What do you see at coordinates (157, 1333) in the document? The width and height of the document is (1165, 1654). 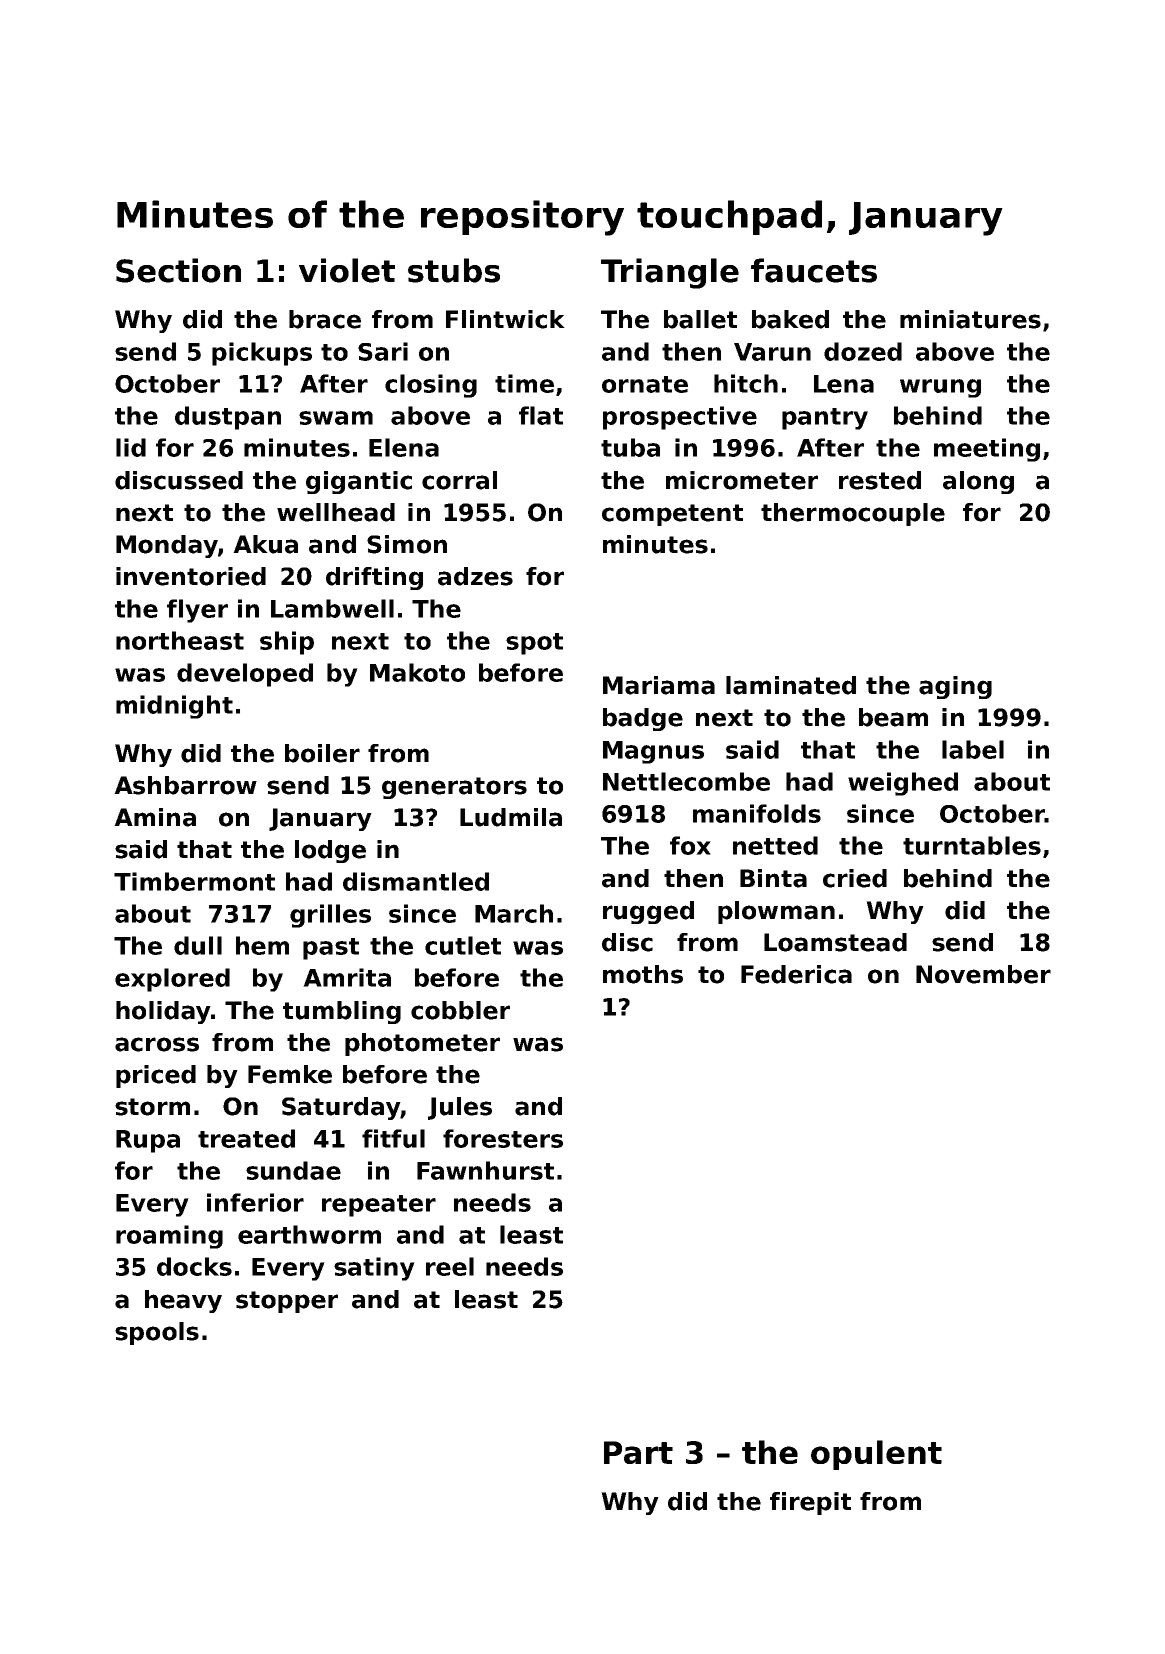 I see `spools` at bounding box center [157, 1333].
